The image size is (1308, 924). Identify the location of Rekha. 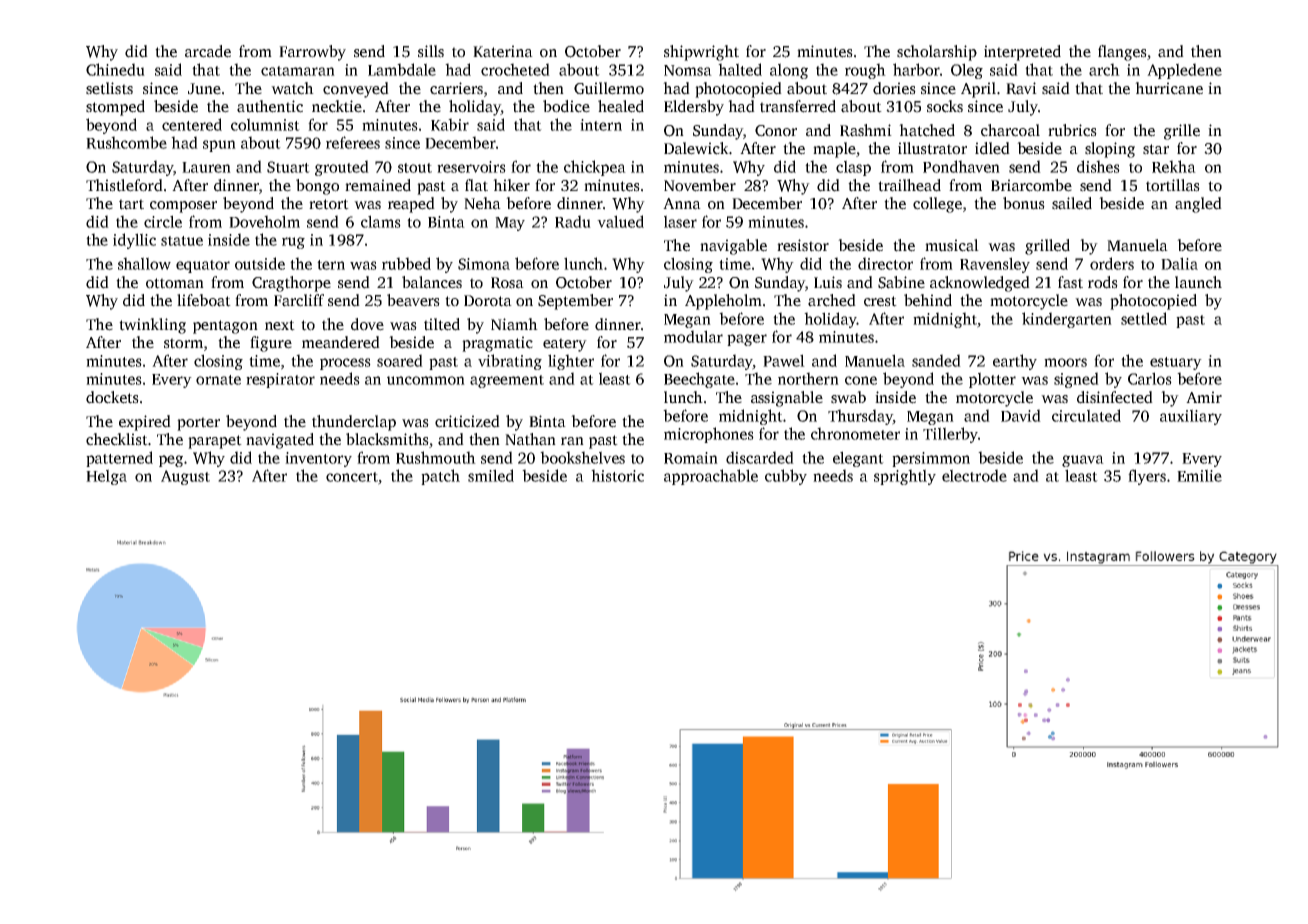
(1174, 166).
